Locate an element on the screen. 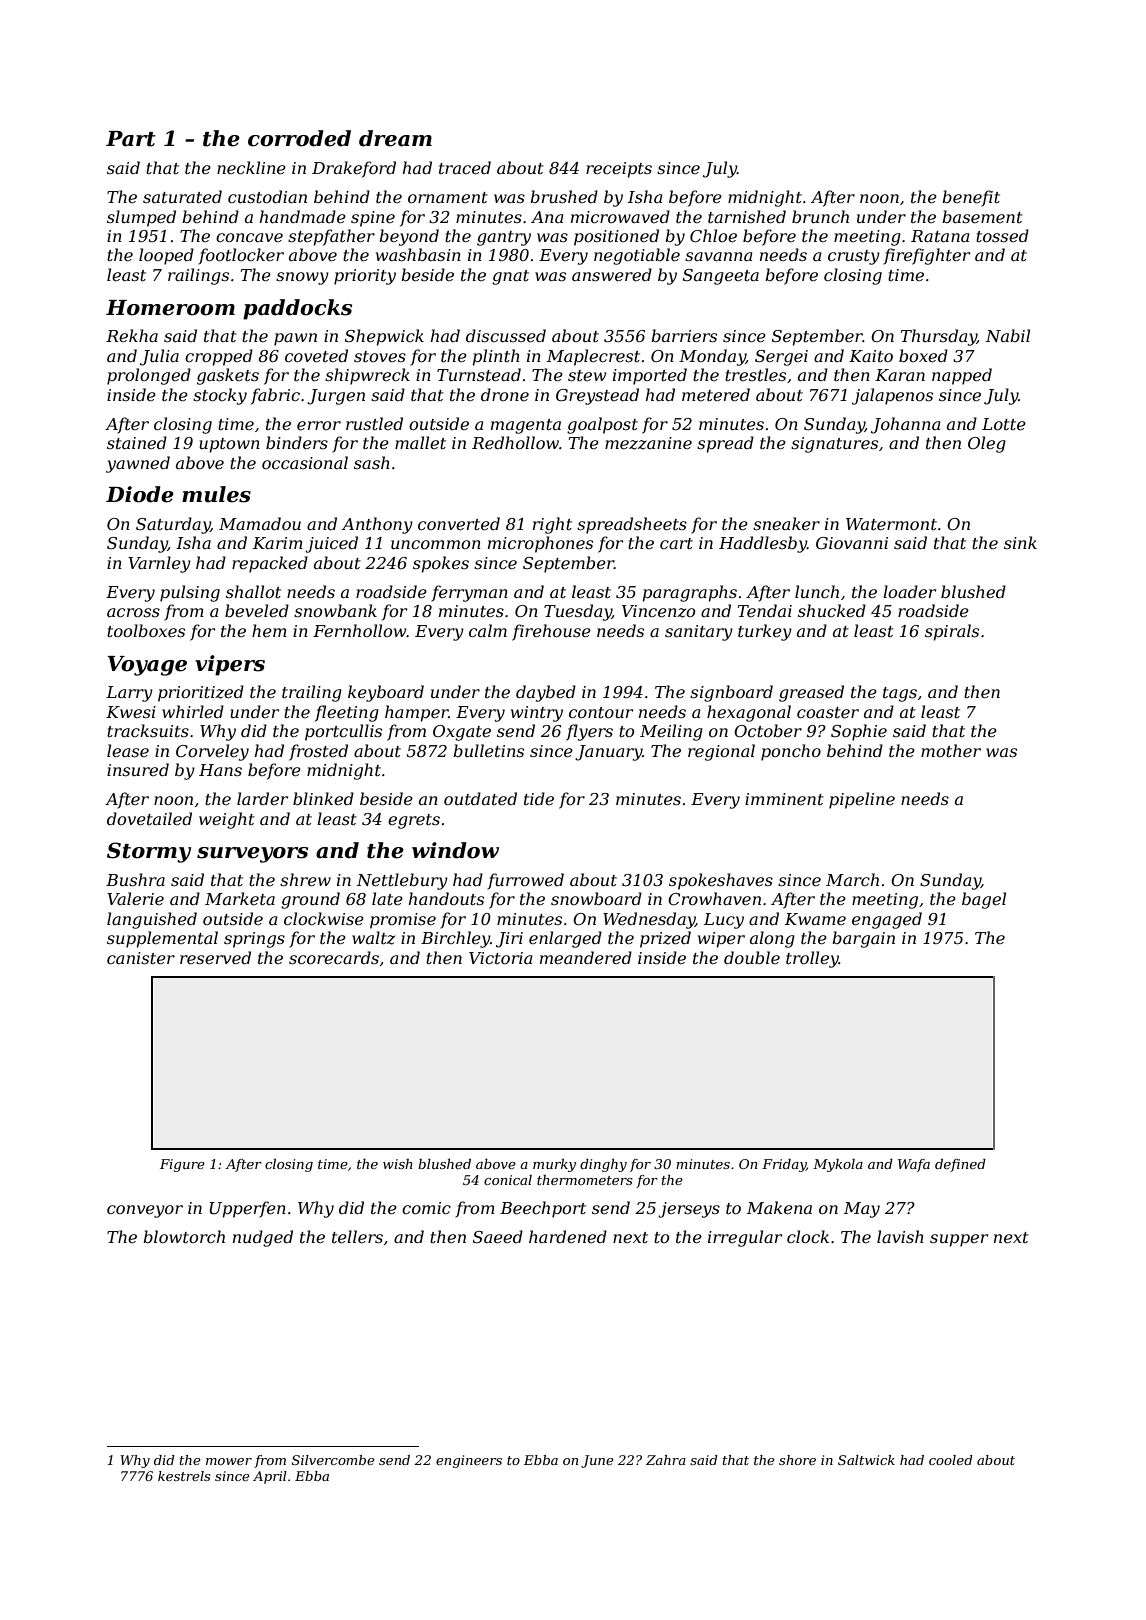 This screenshot has width=1146, height=1620. barriers is located at coordinates (684, 335).
